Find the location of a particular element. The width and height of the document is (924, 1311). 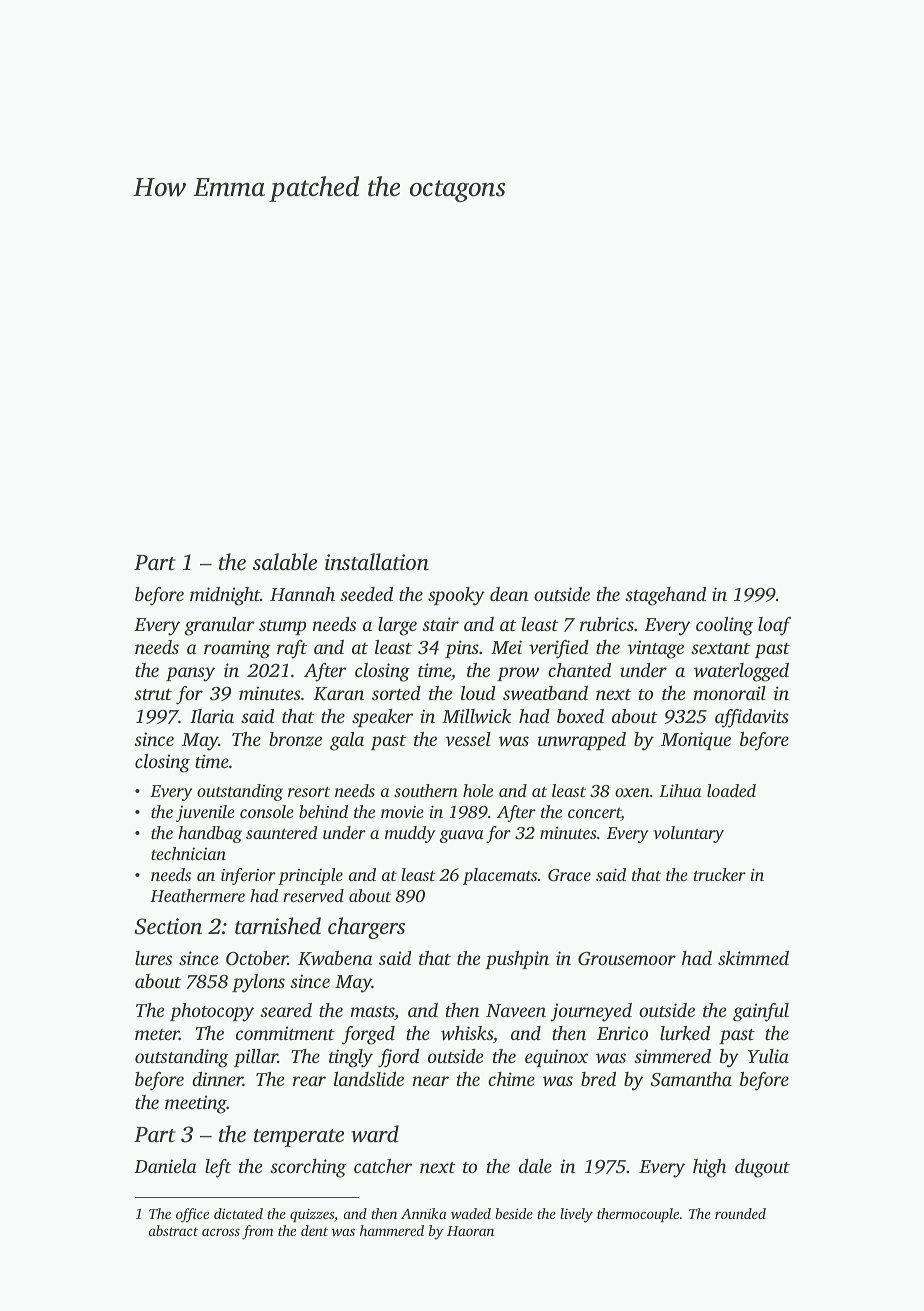

muddy is located at coordinates (410, 834).
